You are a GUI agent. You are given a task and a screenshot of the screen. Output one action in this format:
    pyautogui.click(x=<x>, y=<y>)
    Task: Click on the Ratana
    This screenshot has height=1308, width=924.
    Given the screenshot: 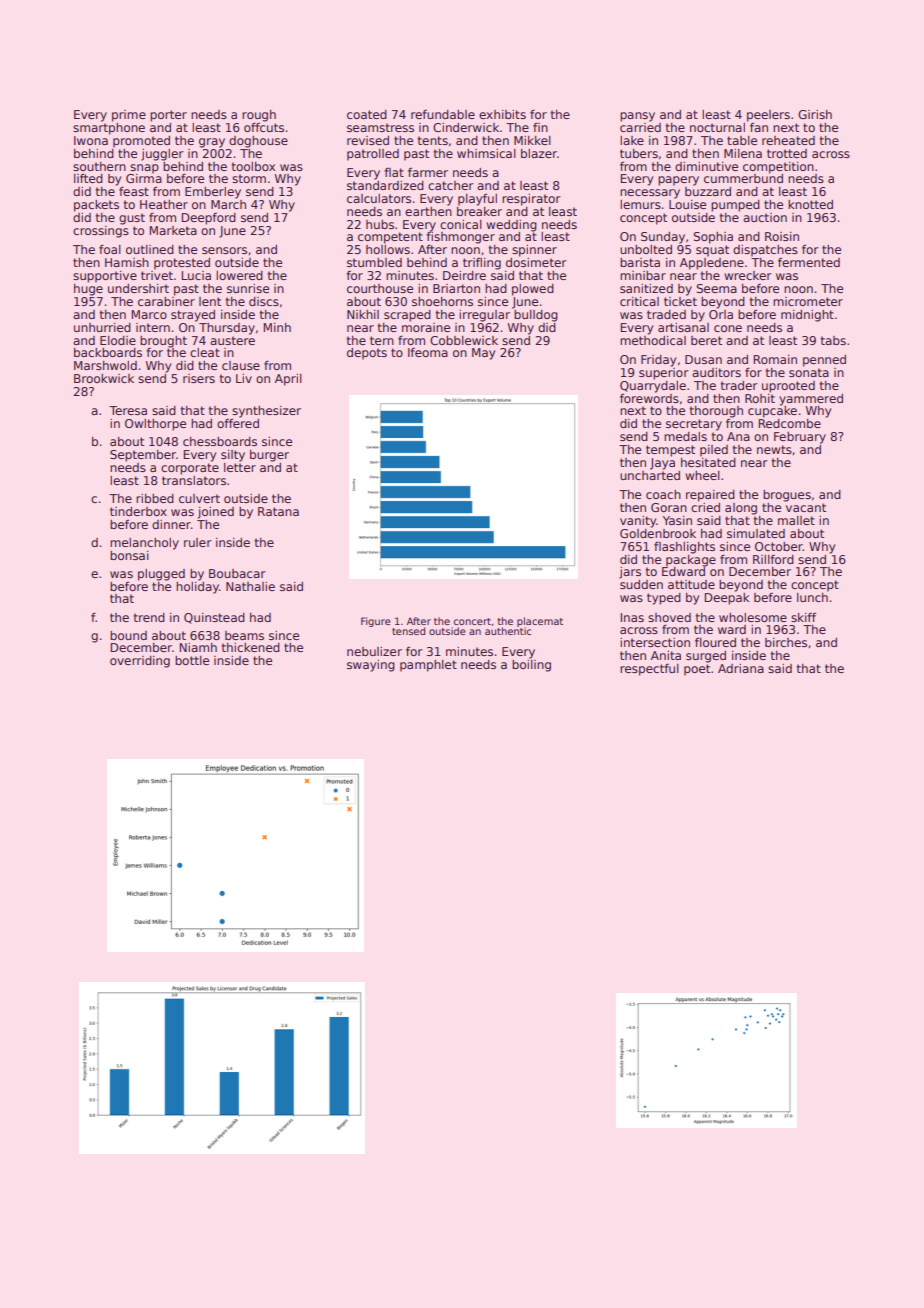 What is the action you would take?
    pyautogui.click(x=278, y=511)
